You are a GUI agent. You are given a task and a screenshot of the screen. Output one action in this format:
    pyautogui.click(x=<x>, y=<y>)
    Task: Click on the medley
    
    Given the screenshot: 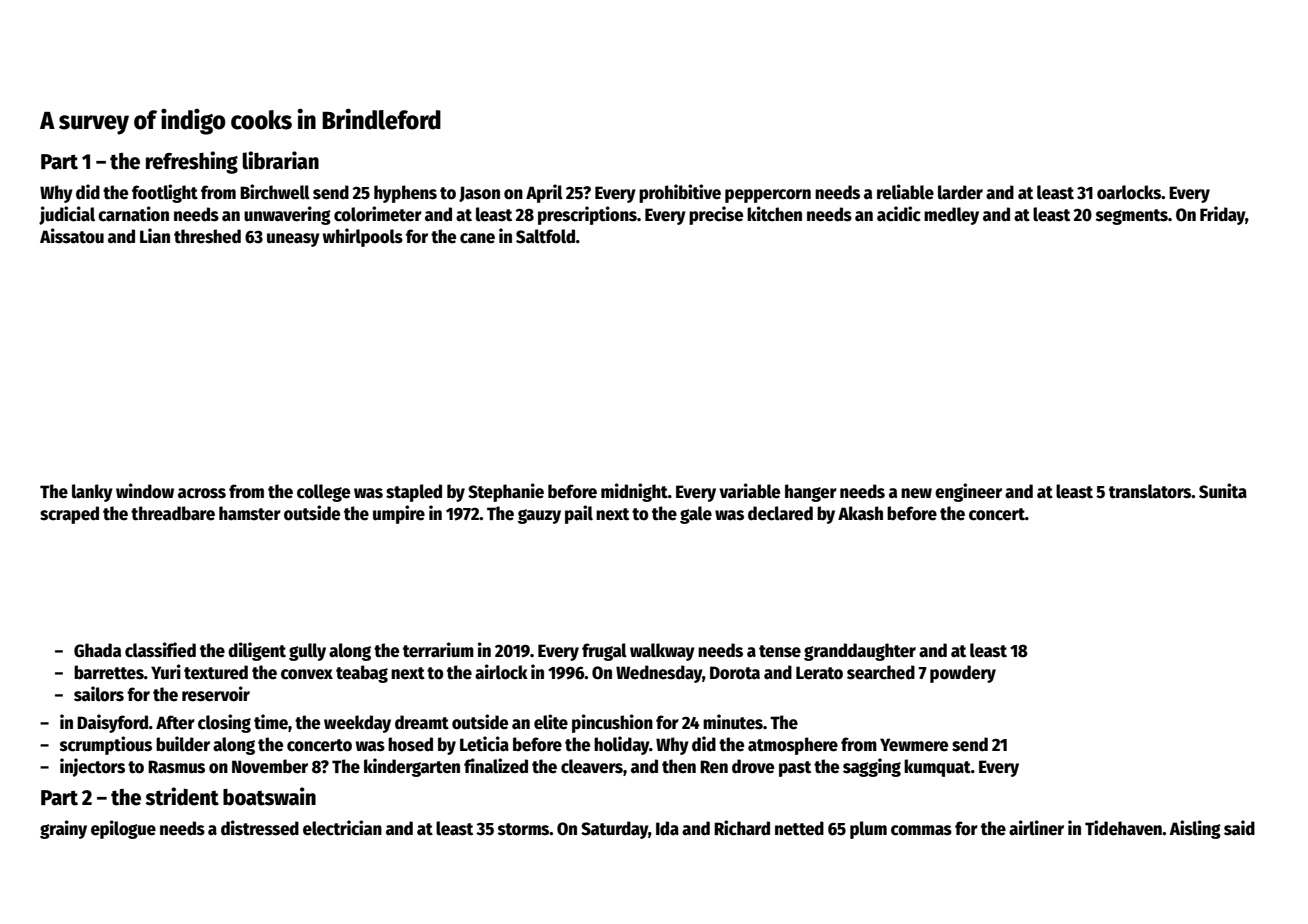 What is the action you would take?
    pyautogui.click(x=951, y=216)
